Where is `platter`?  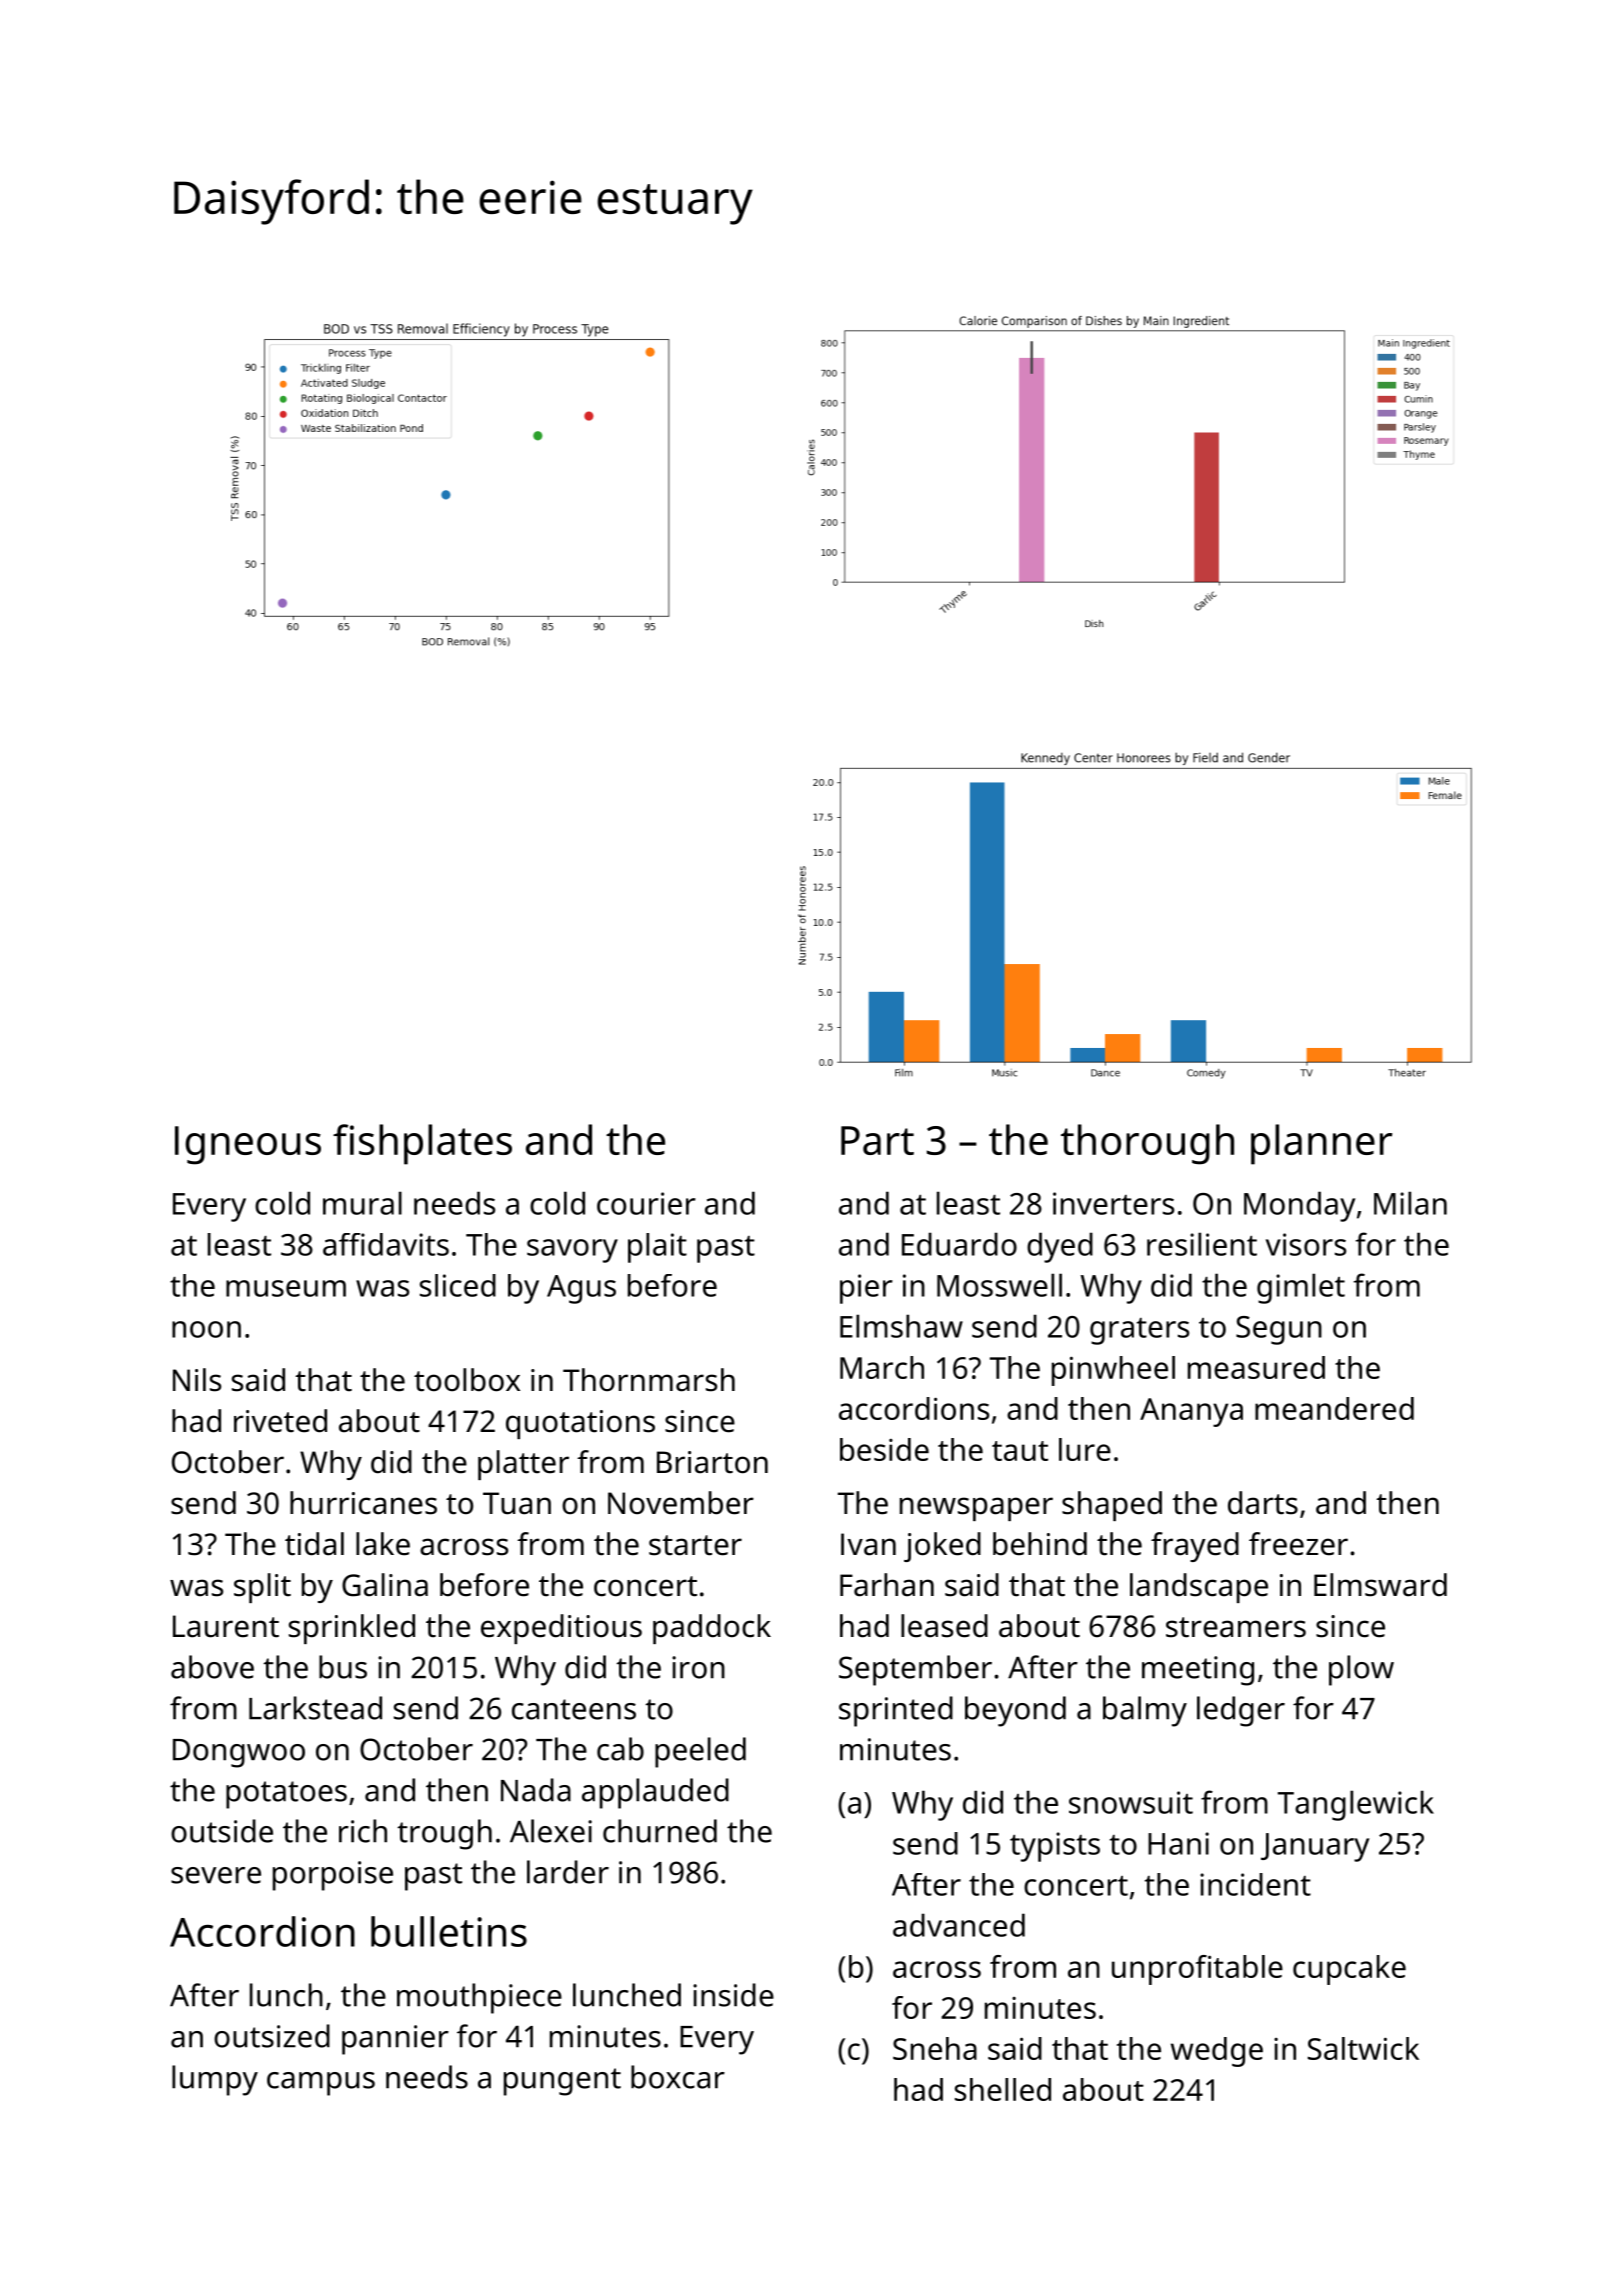 platter is located at coordinates (523, 1465).
